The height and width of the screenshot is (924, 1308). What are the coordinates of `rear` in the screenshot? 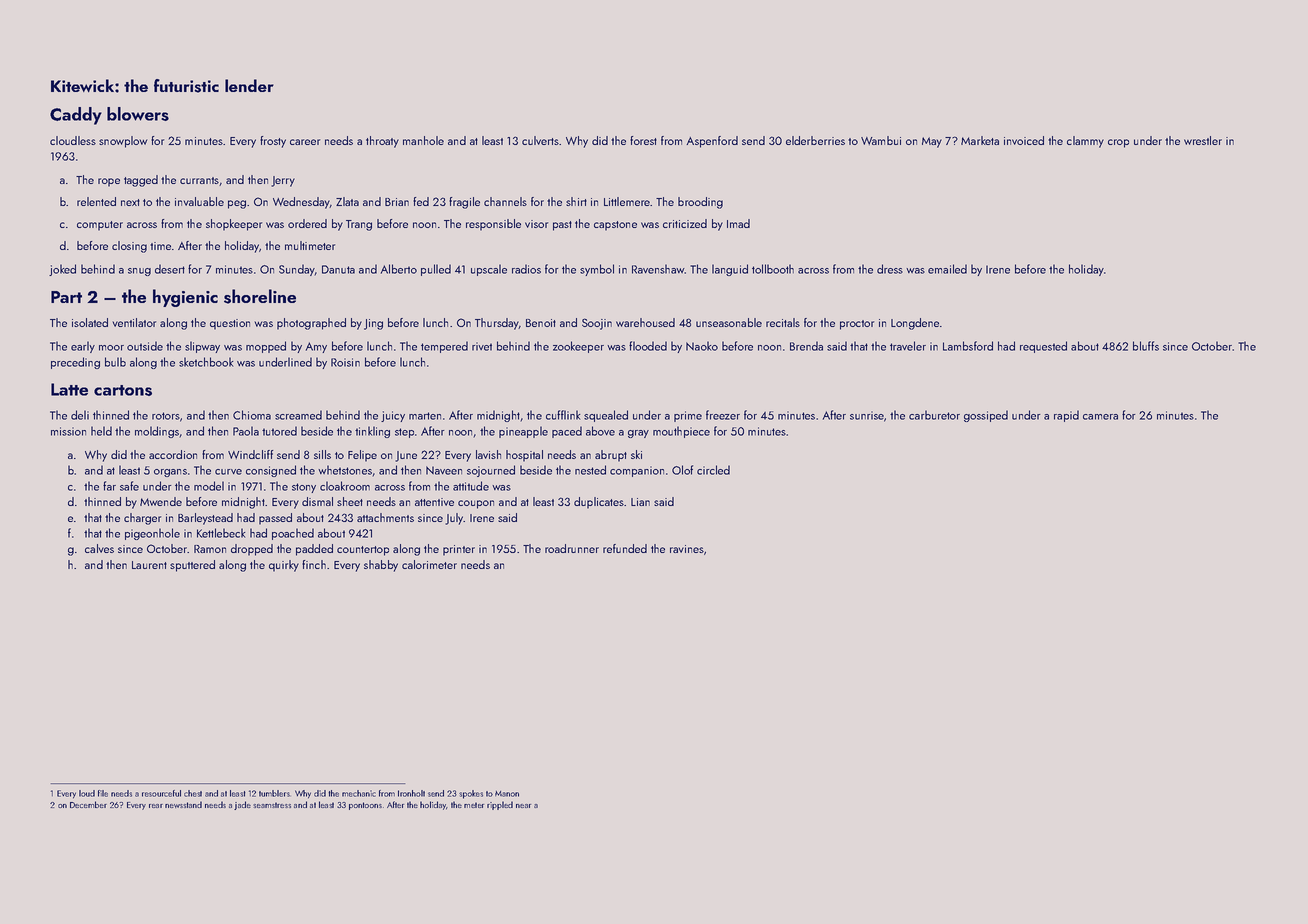 It's located at (156, 806).
